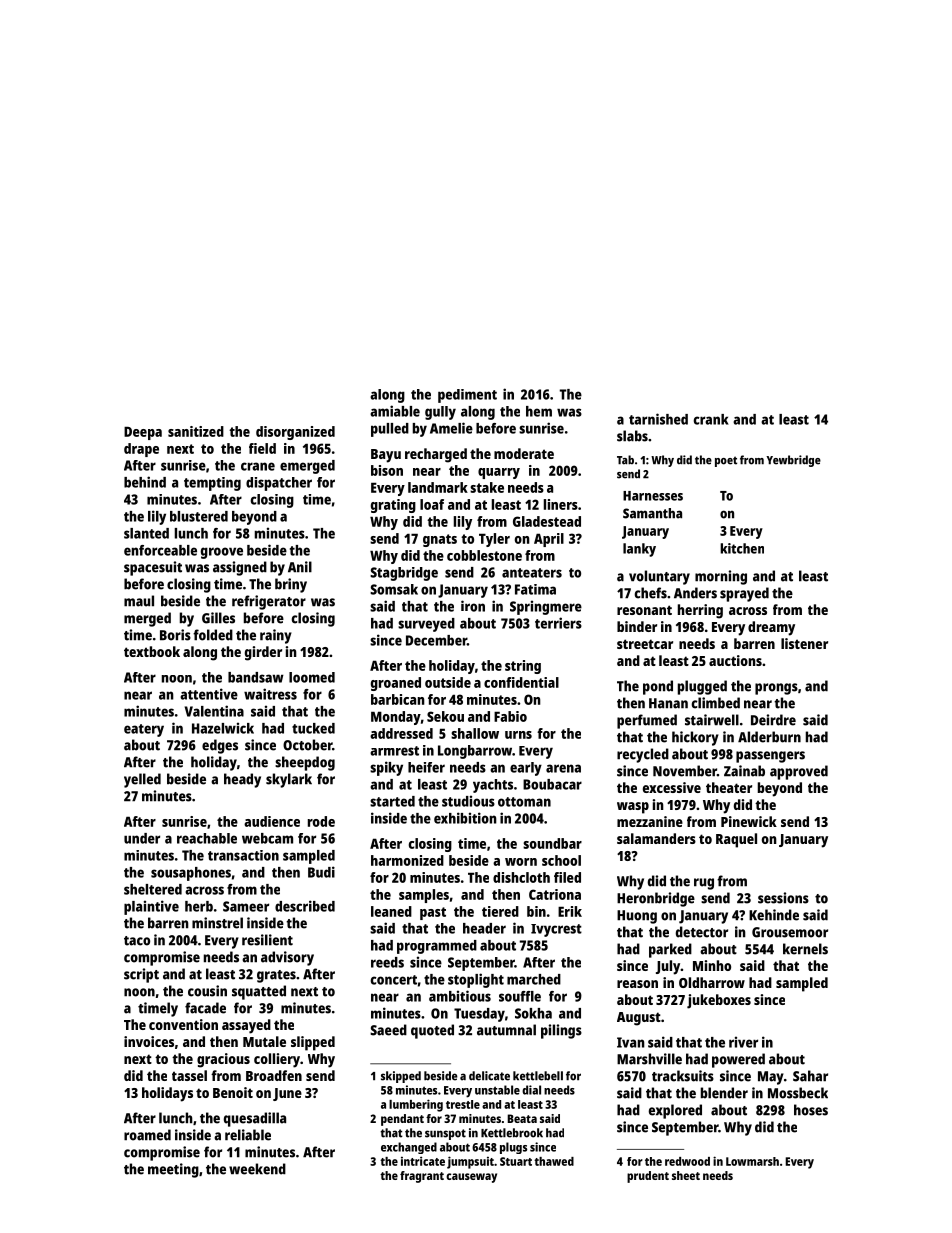 This screenshot has width=952, height=1233. I want to click on iron, so click(473, 606).
